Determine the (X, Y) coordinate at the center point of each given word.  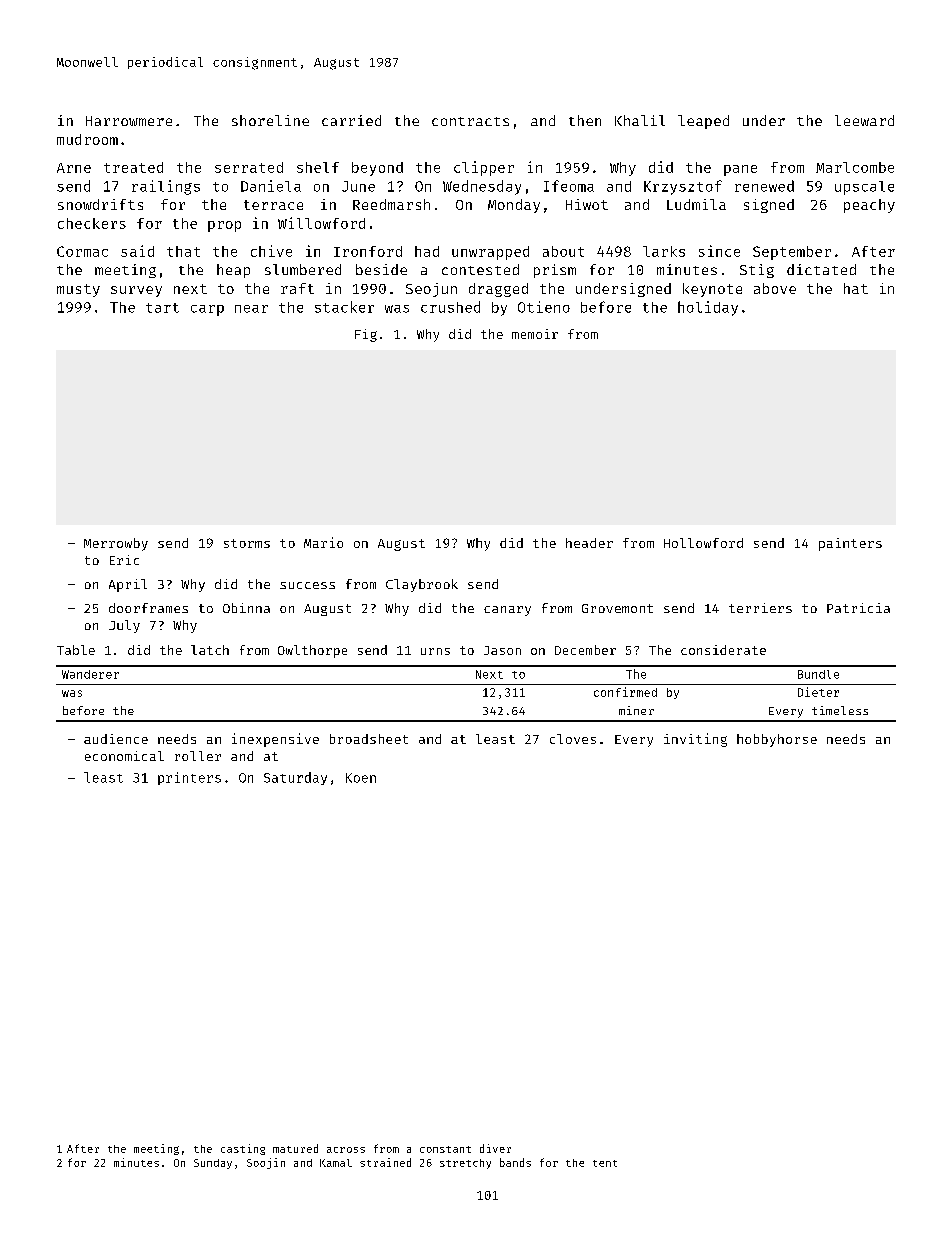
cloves (573, 739)
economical (124, 756)
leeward (864, 120)
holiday (708, 308)
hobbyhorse (777, 740)
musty (78, 290)
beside (381, 269)
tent (605, 1163)
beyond (377, 169)
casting (243, 1149)
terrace (273, 205)
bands (515, 1162)
